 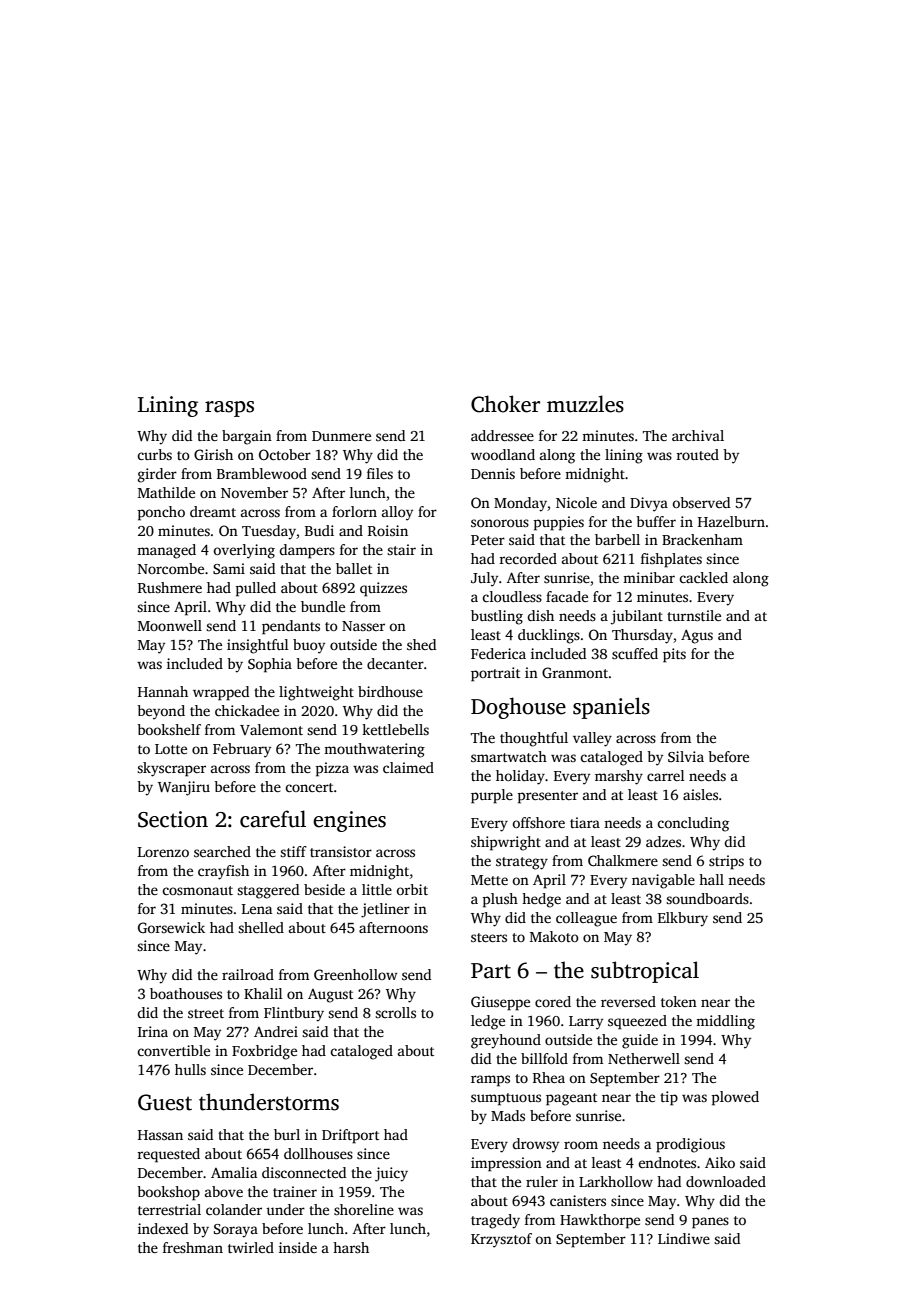 I want to click on Guest, so click(x=165, y=1102).
